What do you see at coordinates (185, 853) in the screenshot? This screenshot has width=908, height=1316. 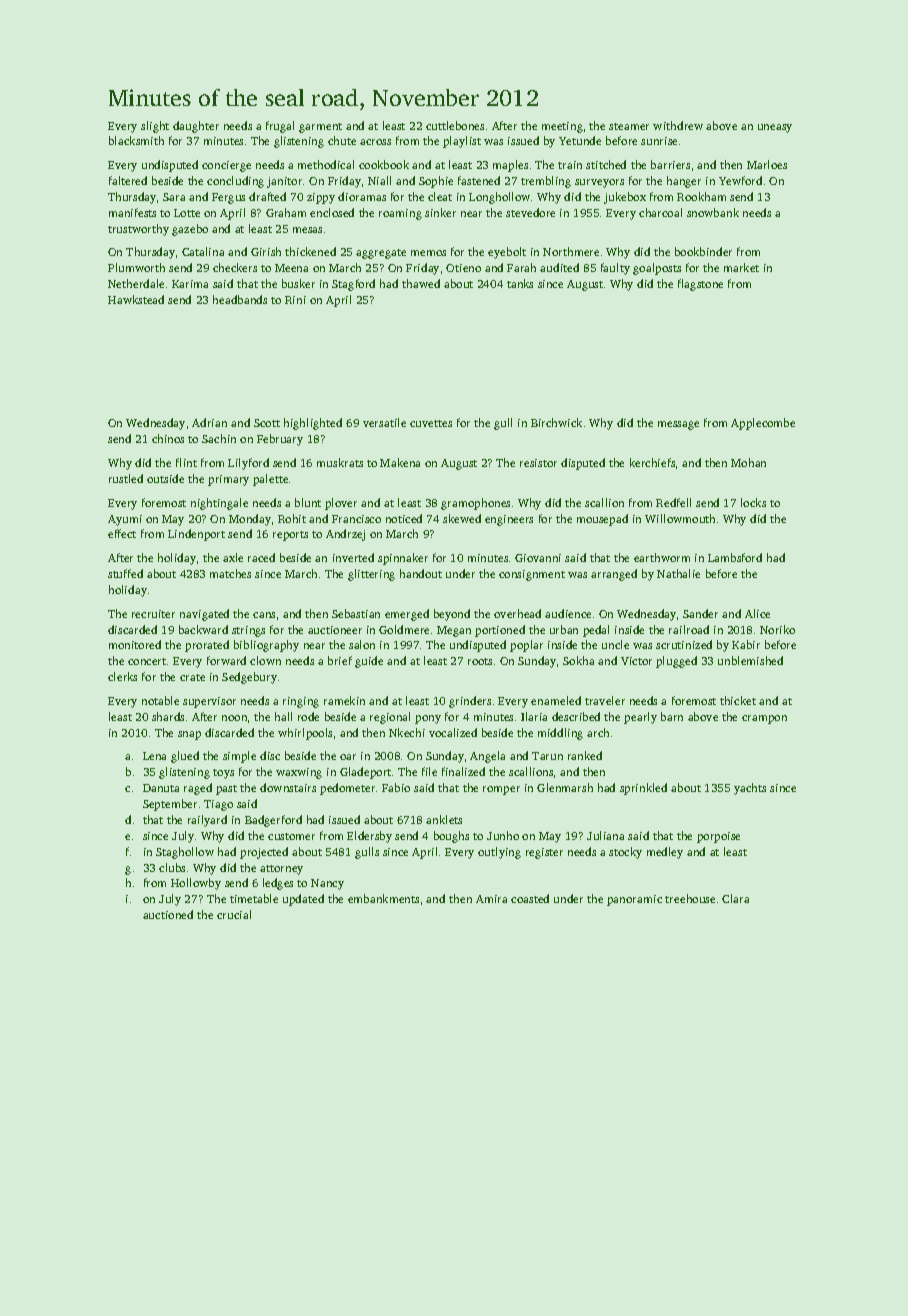 I see `Staghollow` at bounding box center [185, 853].
